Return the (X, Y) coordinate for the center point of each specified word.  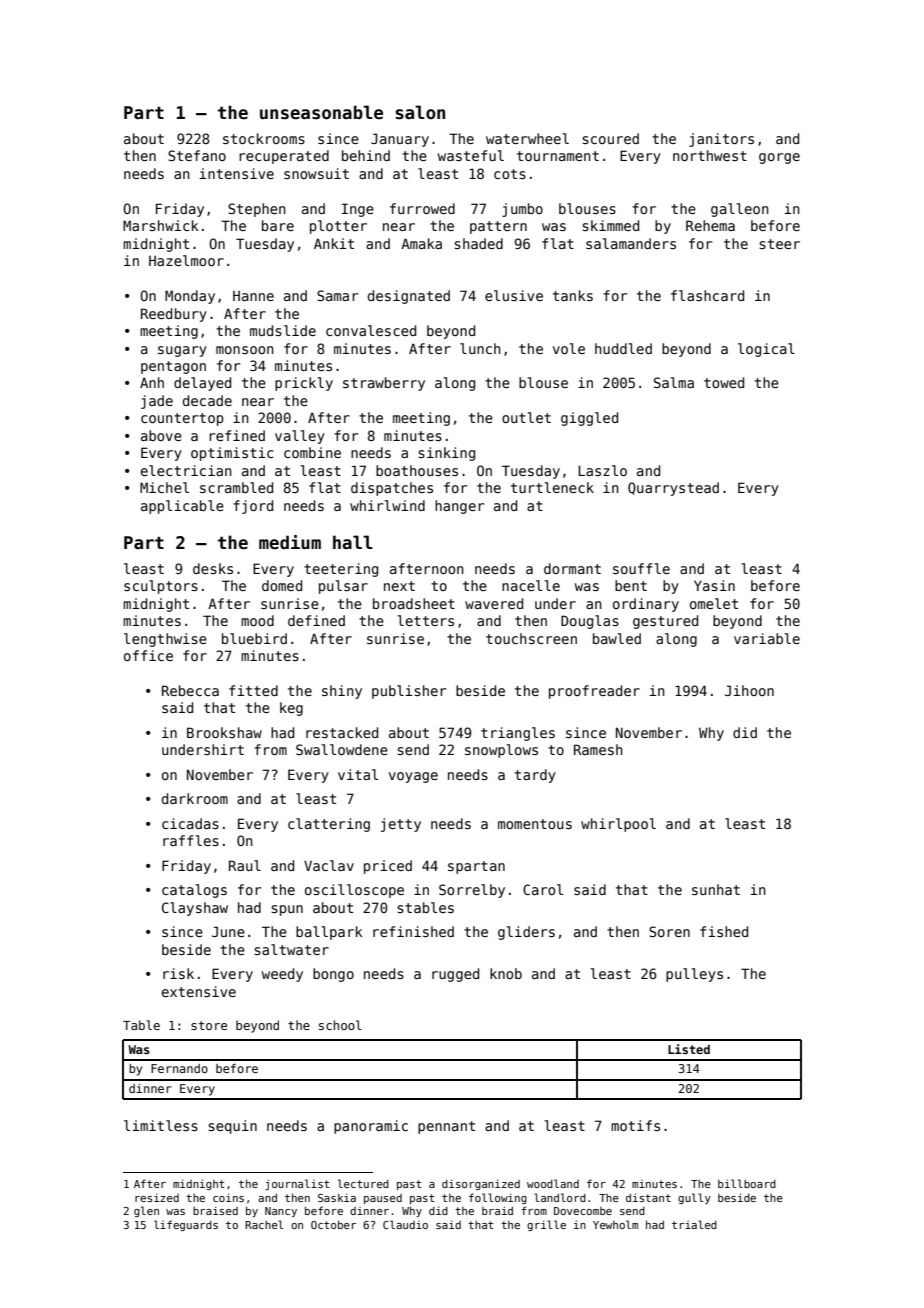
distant (648, 1197)
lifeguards (186, 1225)
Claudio (405, 1224)
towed (724, 382)
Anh (152, 382)
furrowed (422, 208)
